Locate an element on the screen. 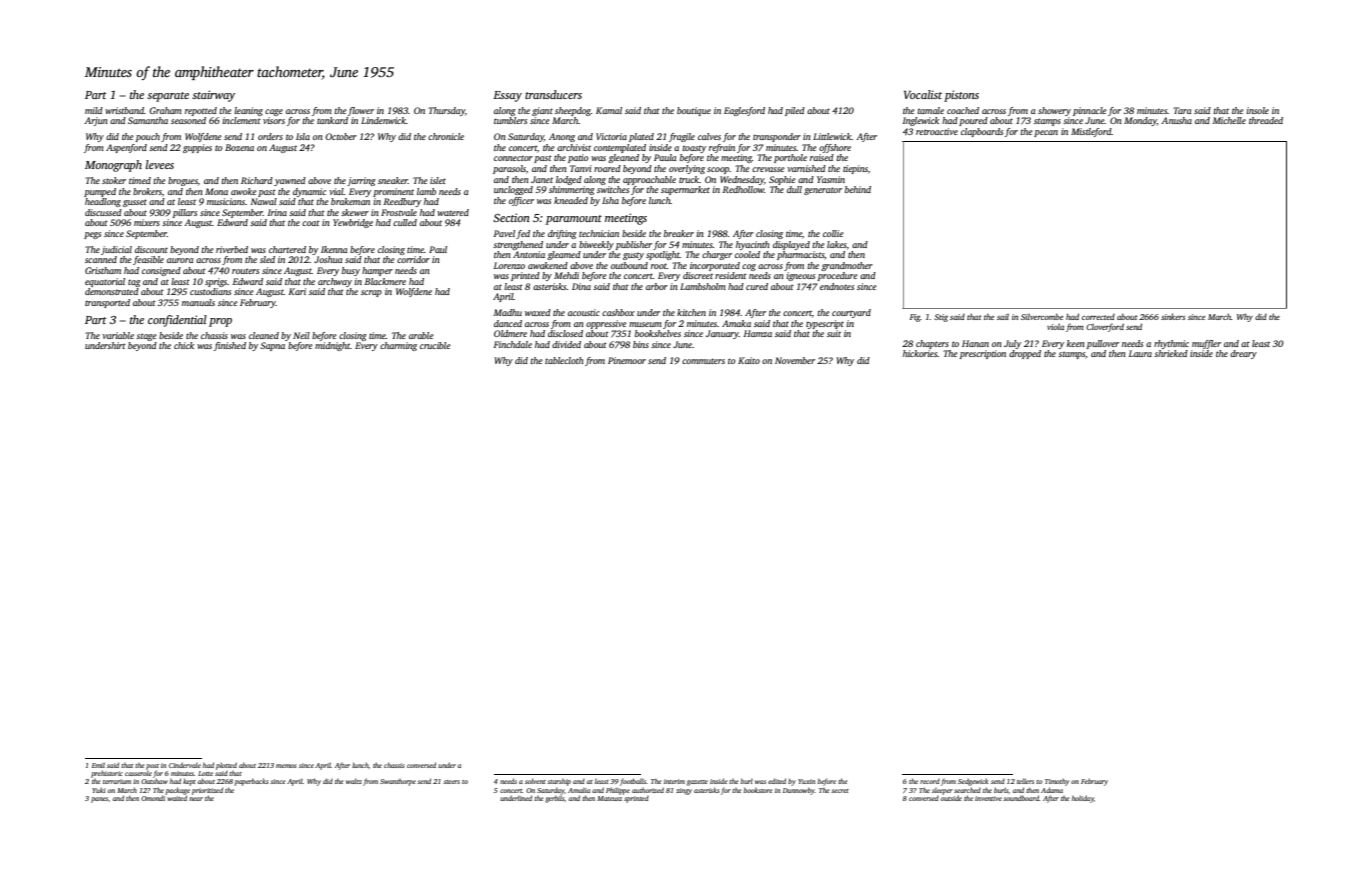 Image resolution: width=1372 pixels, height=887 pixels. Swanthorpe is located at coordinates (398, 782).
